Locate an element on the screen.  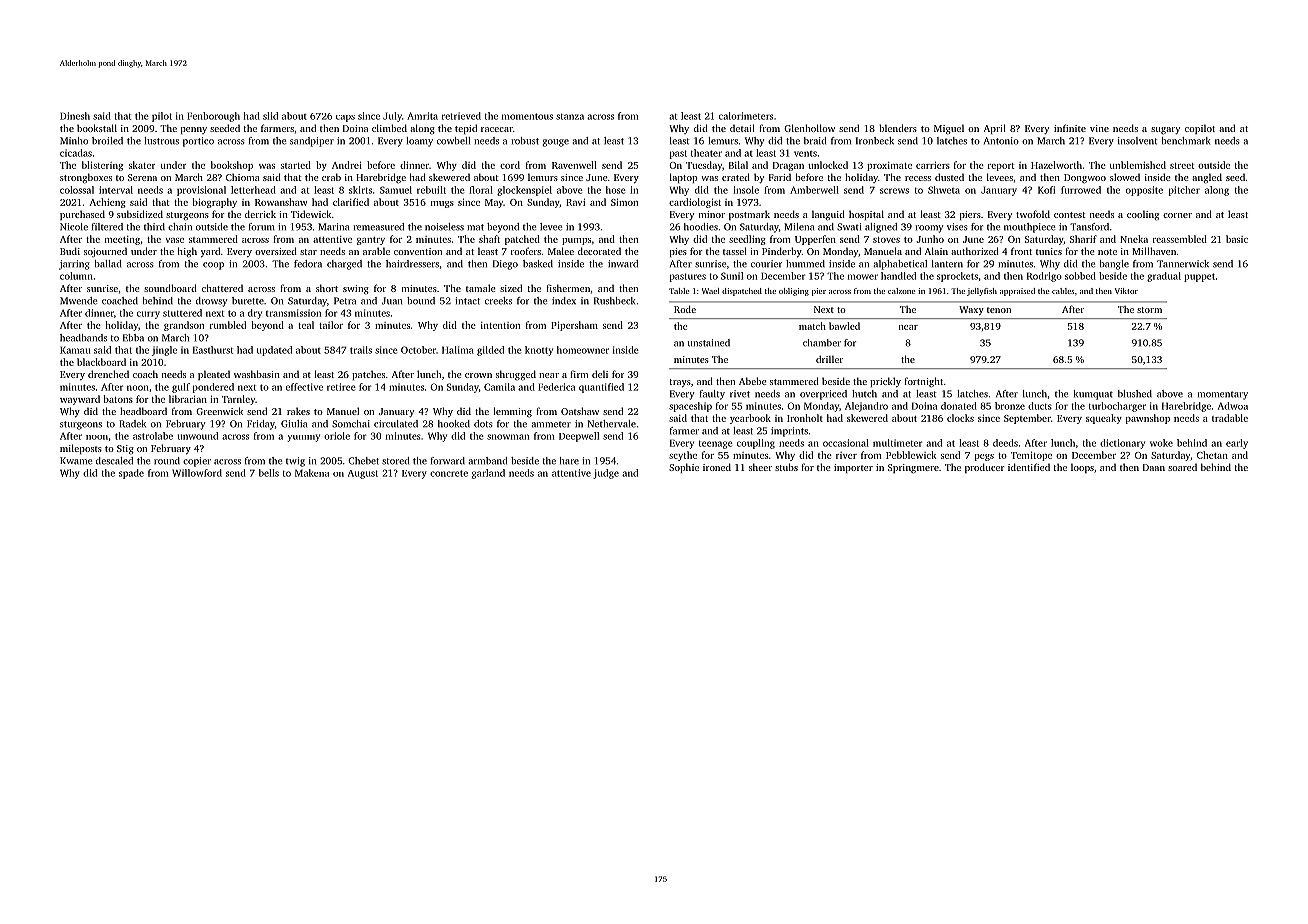
mouthpiece is located at coordinates (1029, 228).
